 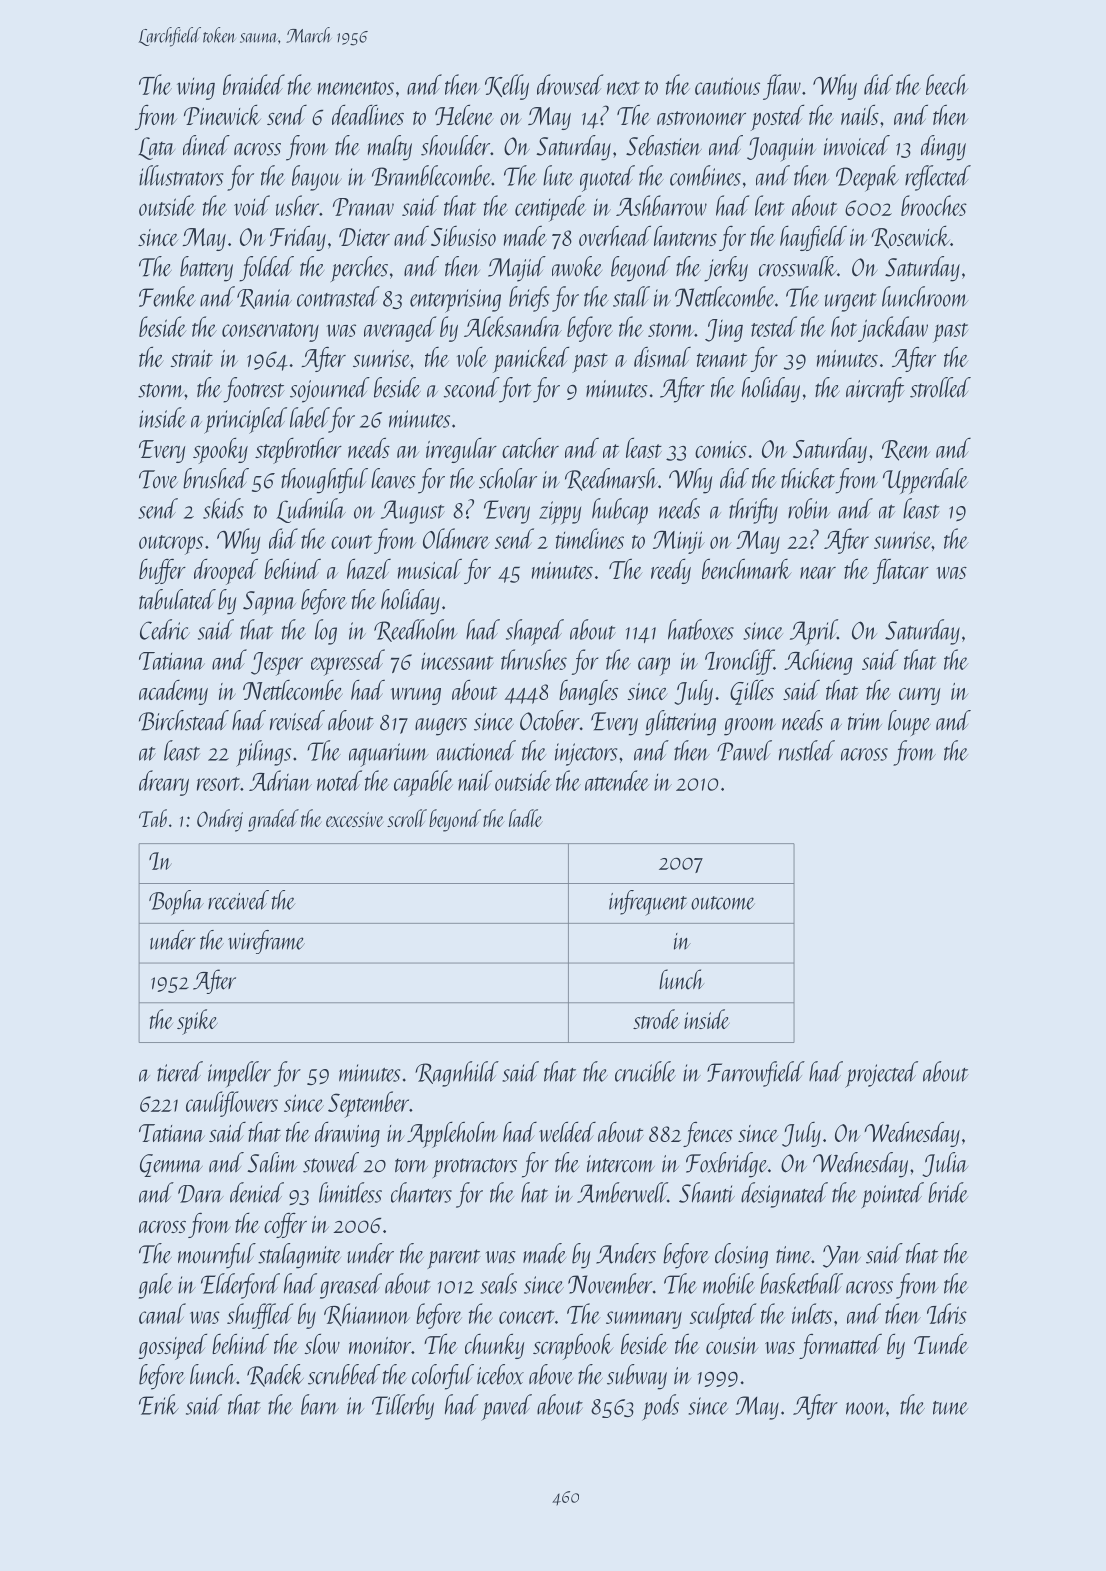 What do you see at coordinates (881, 1074) in the document?
I see `projected` at bounding box center [881, 1074].
